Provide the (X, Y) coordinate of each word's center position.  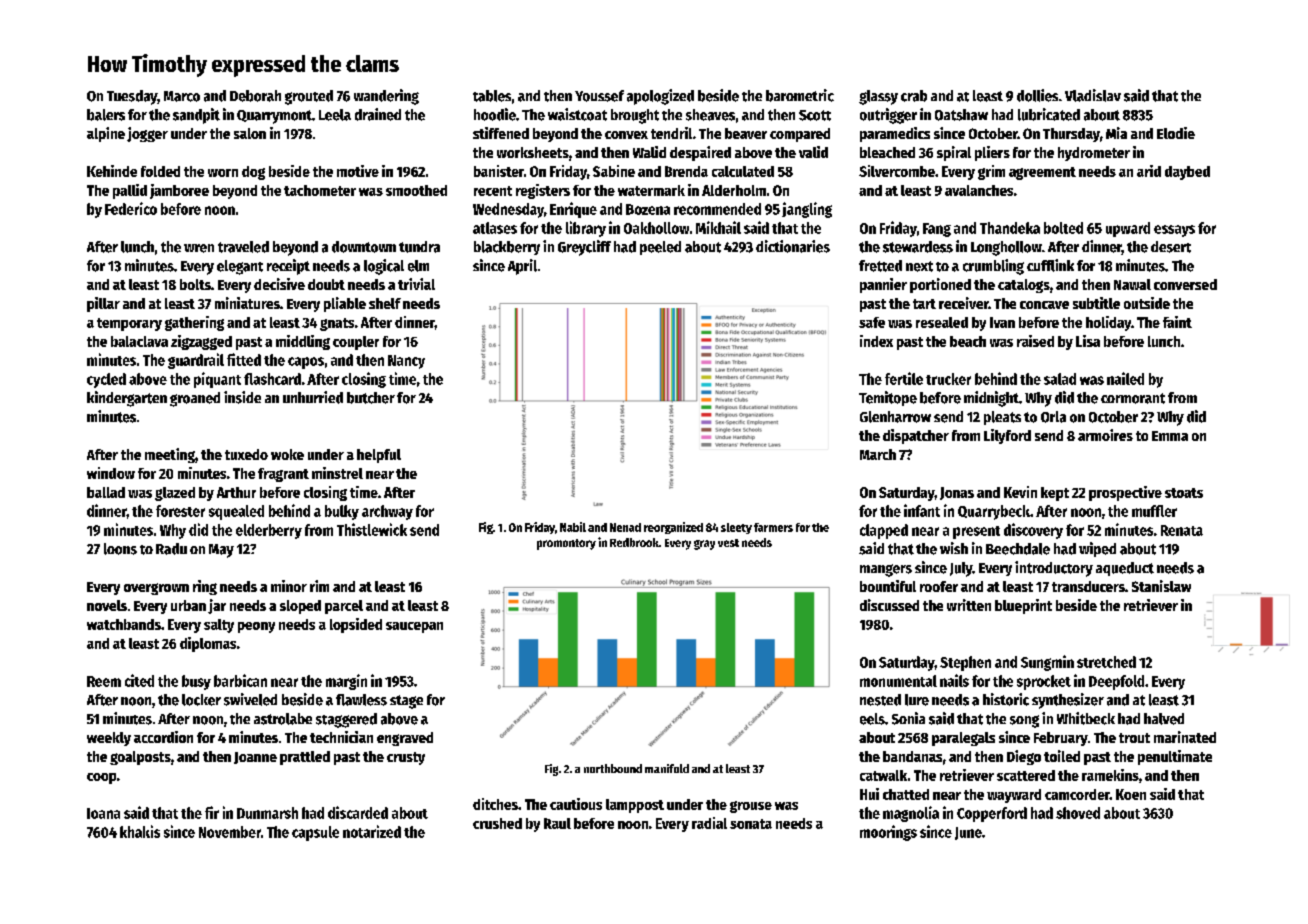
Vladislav (1093, 95)
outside (1147, 303)
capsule (315, 833)
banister (499, 171)
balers (106, 115)
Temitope (888, 398)
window (111, 473)
